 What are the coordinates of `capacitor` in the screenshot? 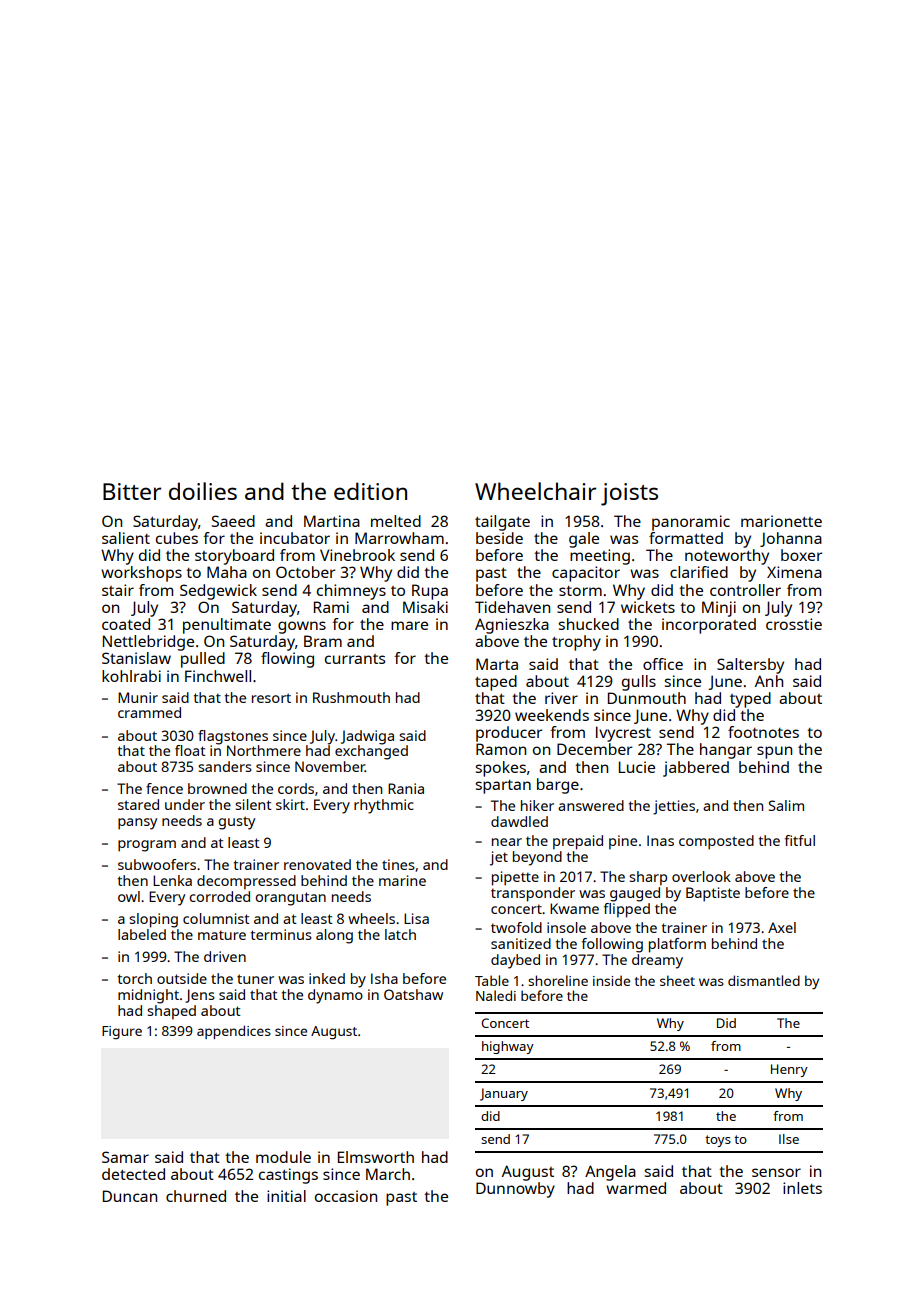 It's located at (586, 574).
